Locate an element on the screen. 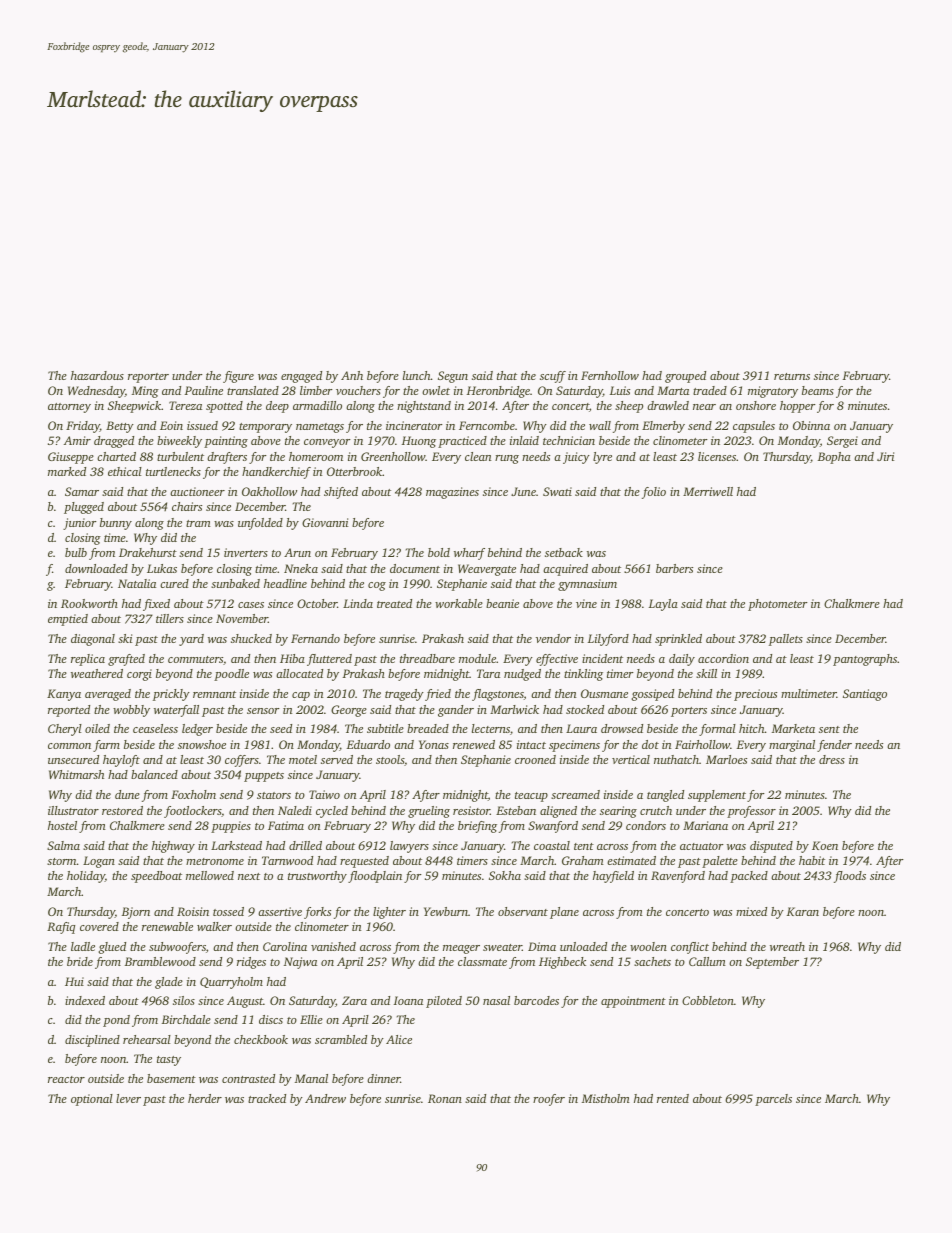 This screenshot has width=952, height=1233. Alice is located at coordinates (399, 1039).
